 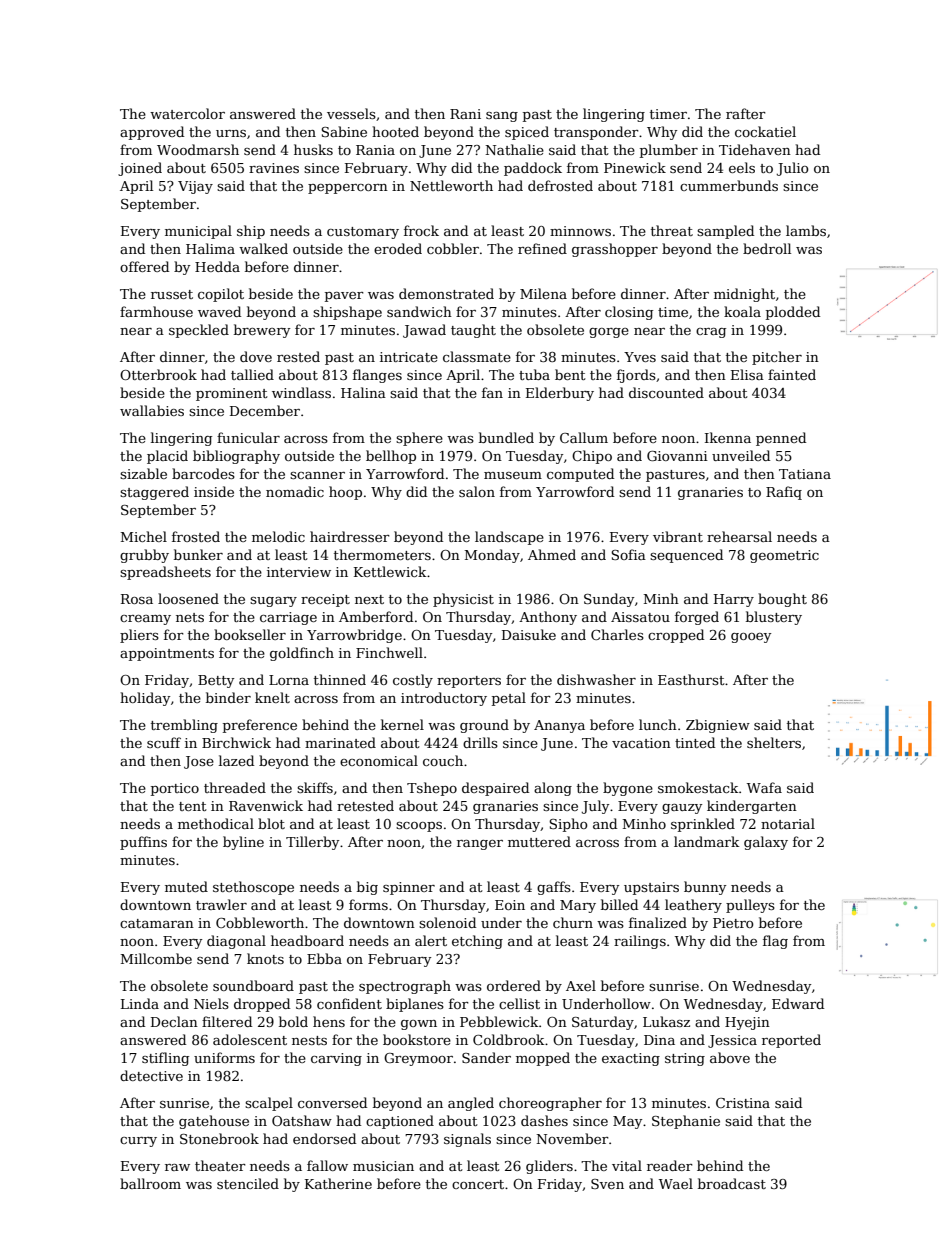 What do you see at coordinates (152, 133) in the document?
I see `approved` at bounding box center [152, 133].
